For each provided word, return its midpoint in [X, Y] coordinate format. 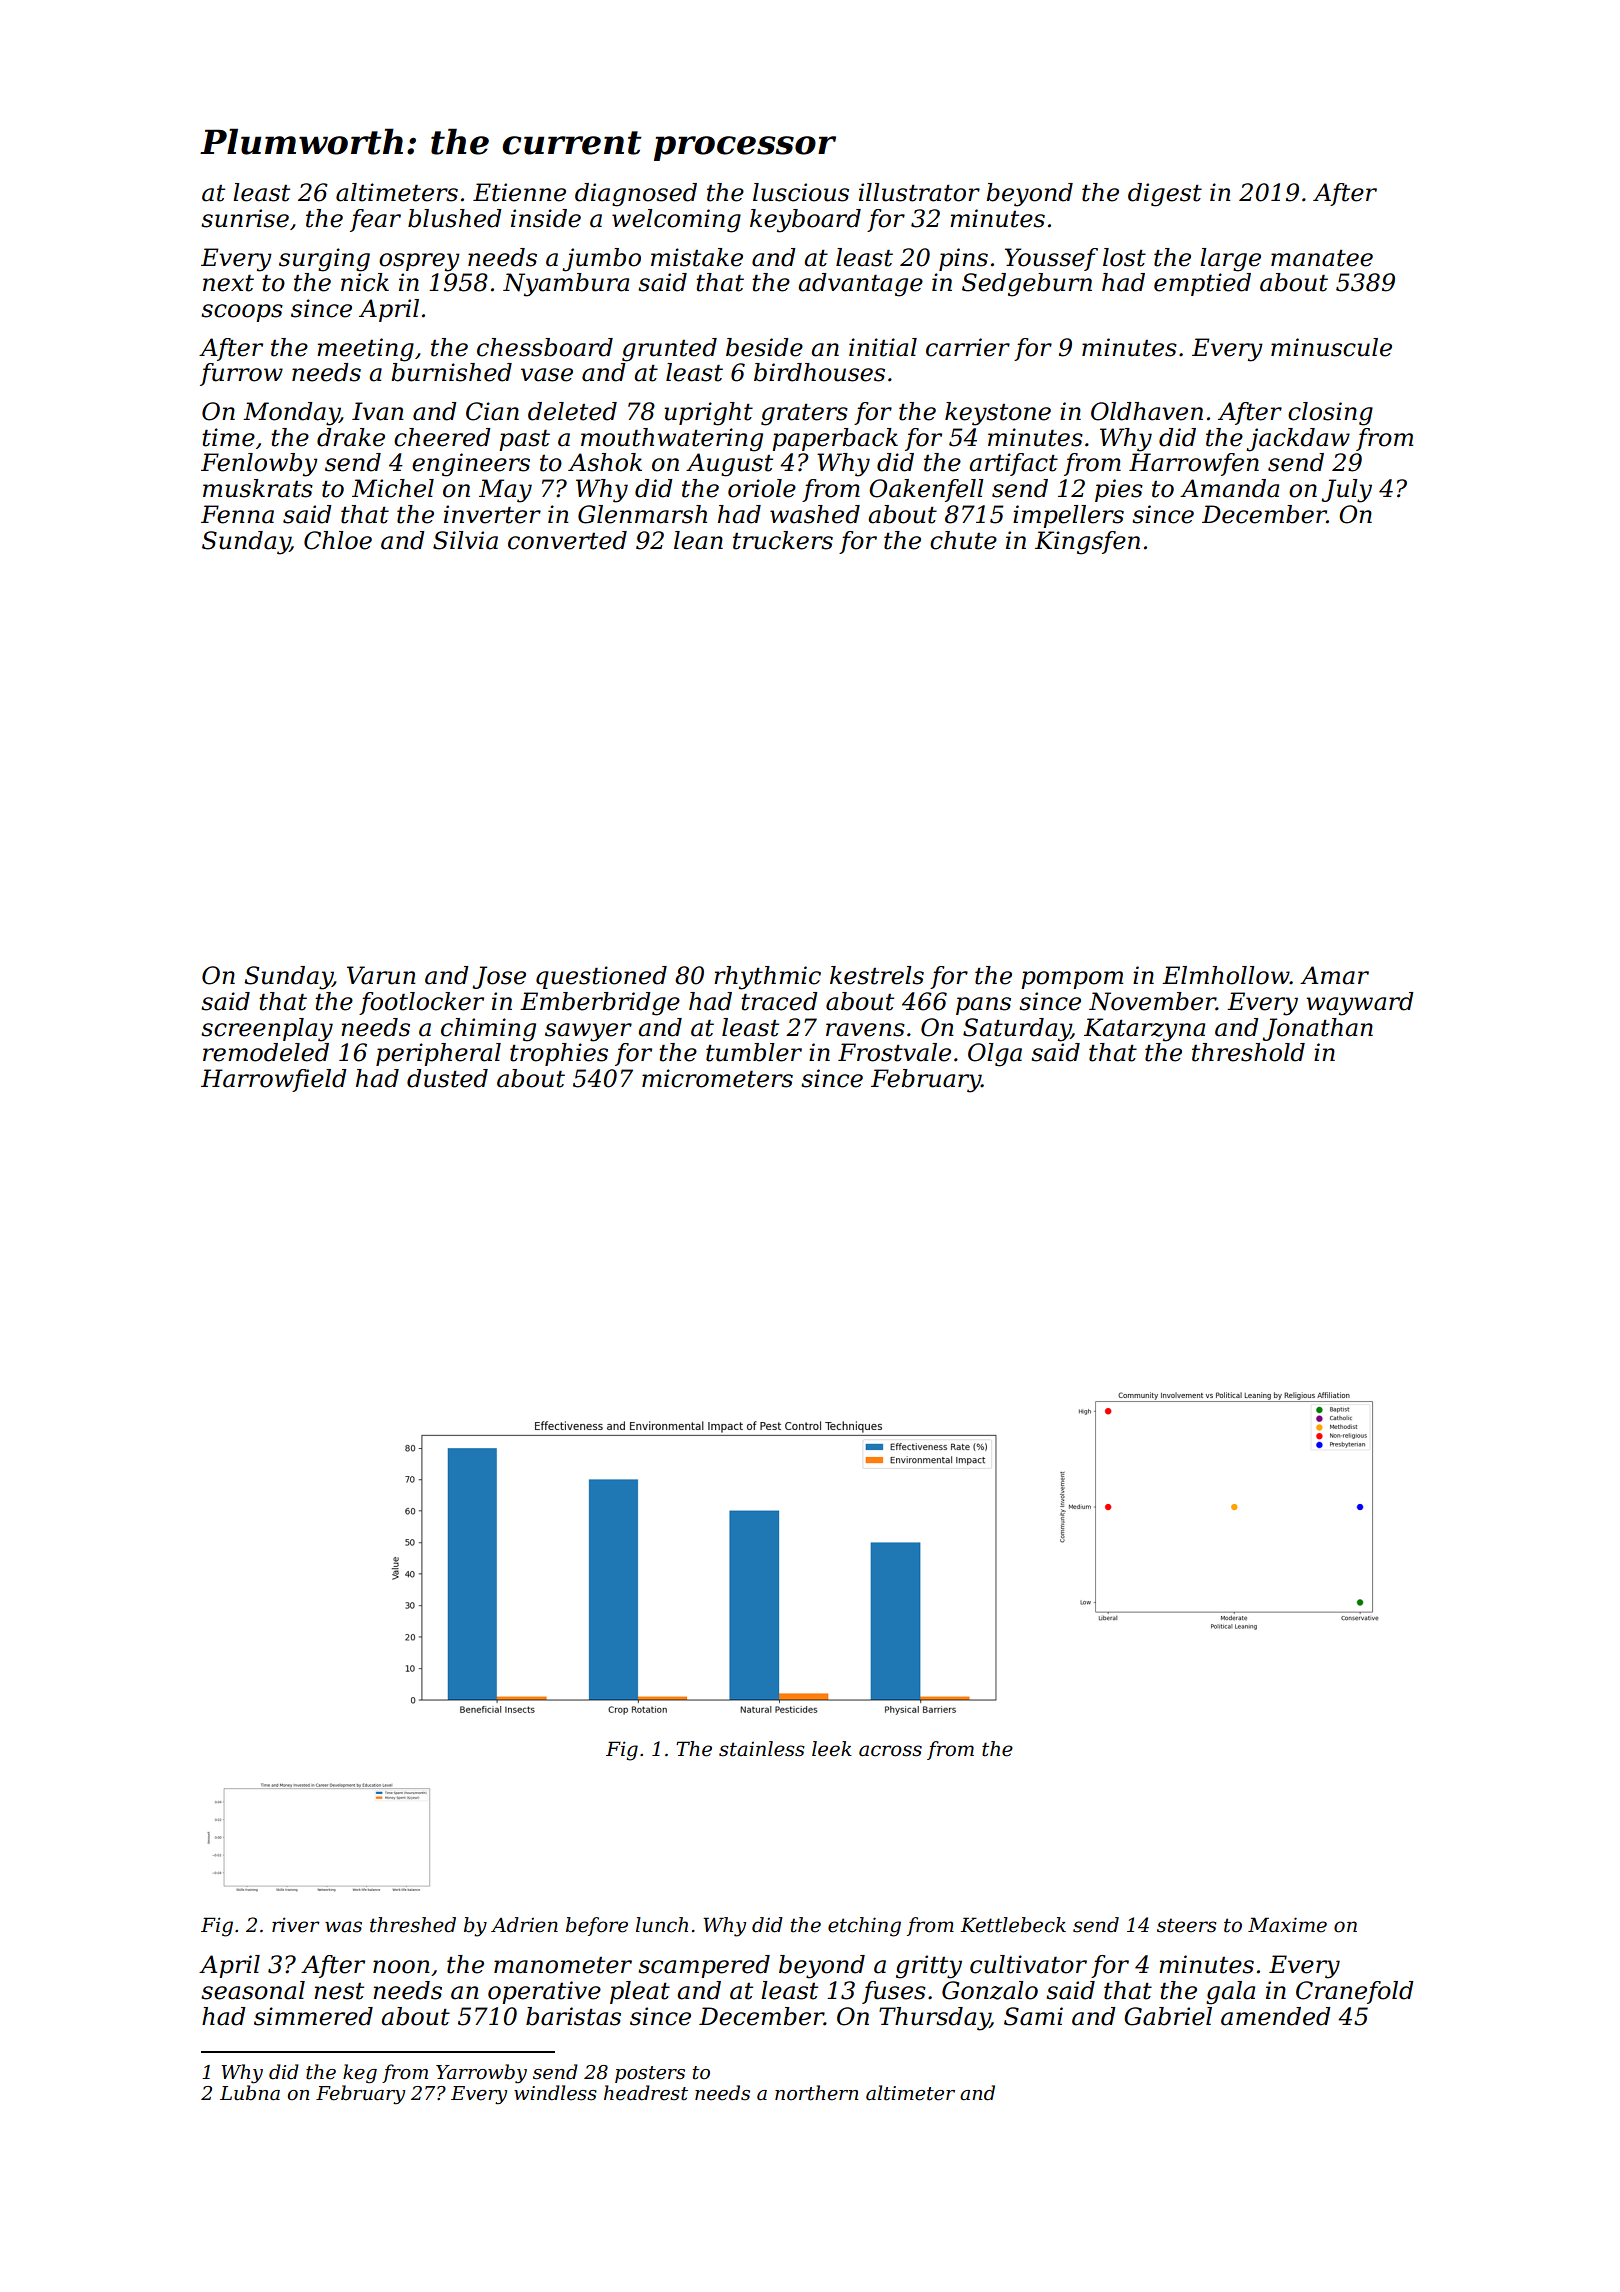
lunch [662, 1925]
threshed [413, 1925]
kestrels [877, 975]
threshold [1248, 1052]
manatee [1322, 258]
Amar [1334, 975]
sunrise [245, 218]
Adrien [524, 1925]
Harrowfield [274, 1080]
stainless [761, 1749]
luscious [801, 192]
